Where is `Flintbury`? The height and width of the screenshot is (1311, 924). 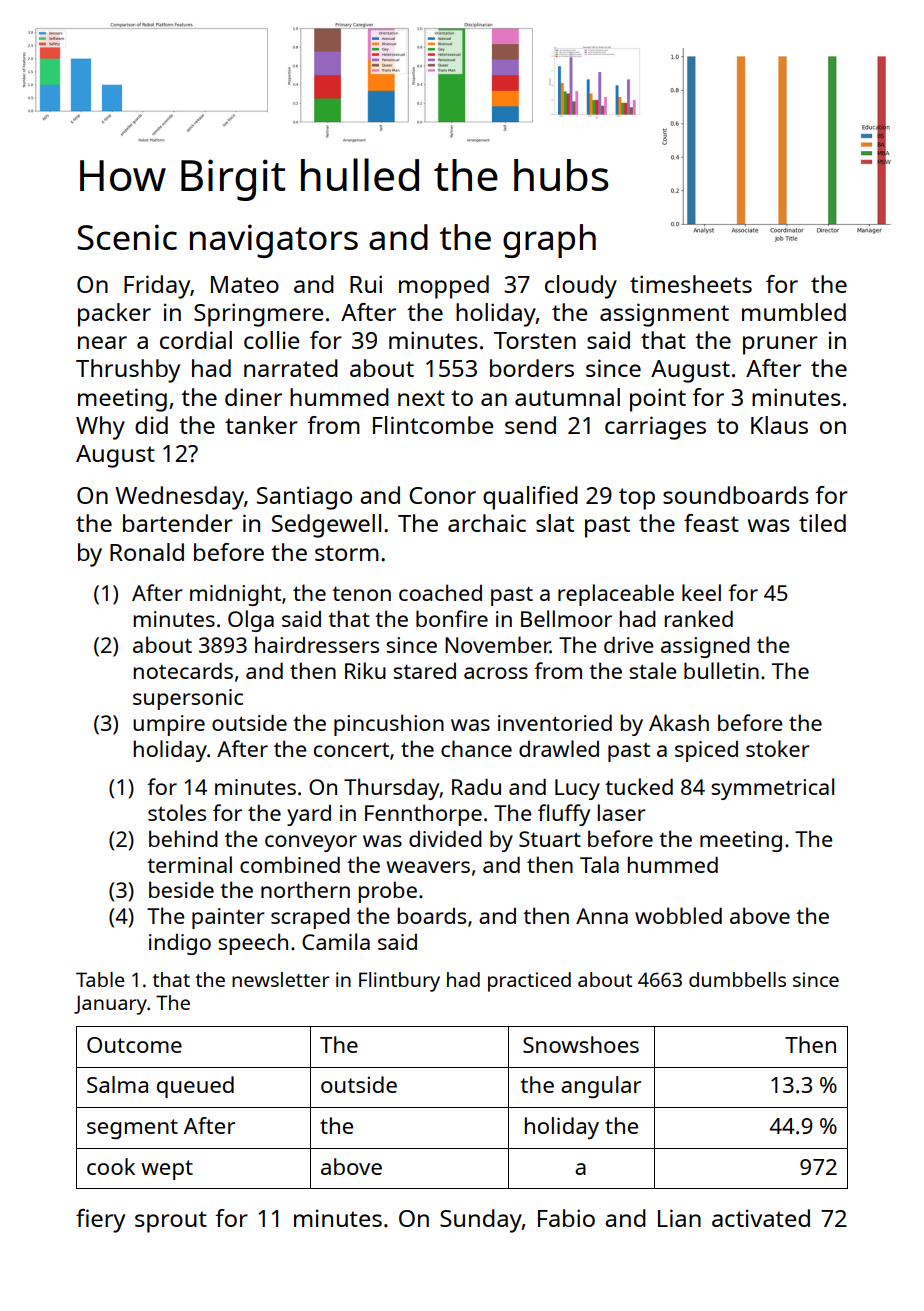 Flintbury is located at coordinates (399, 982).
